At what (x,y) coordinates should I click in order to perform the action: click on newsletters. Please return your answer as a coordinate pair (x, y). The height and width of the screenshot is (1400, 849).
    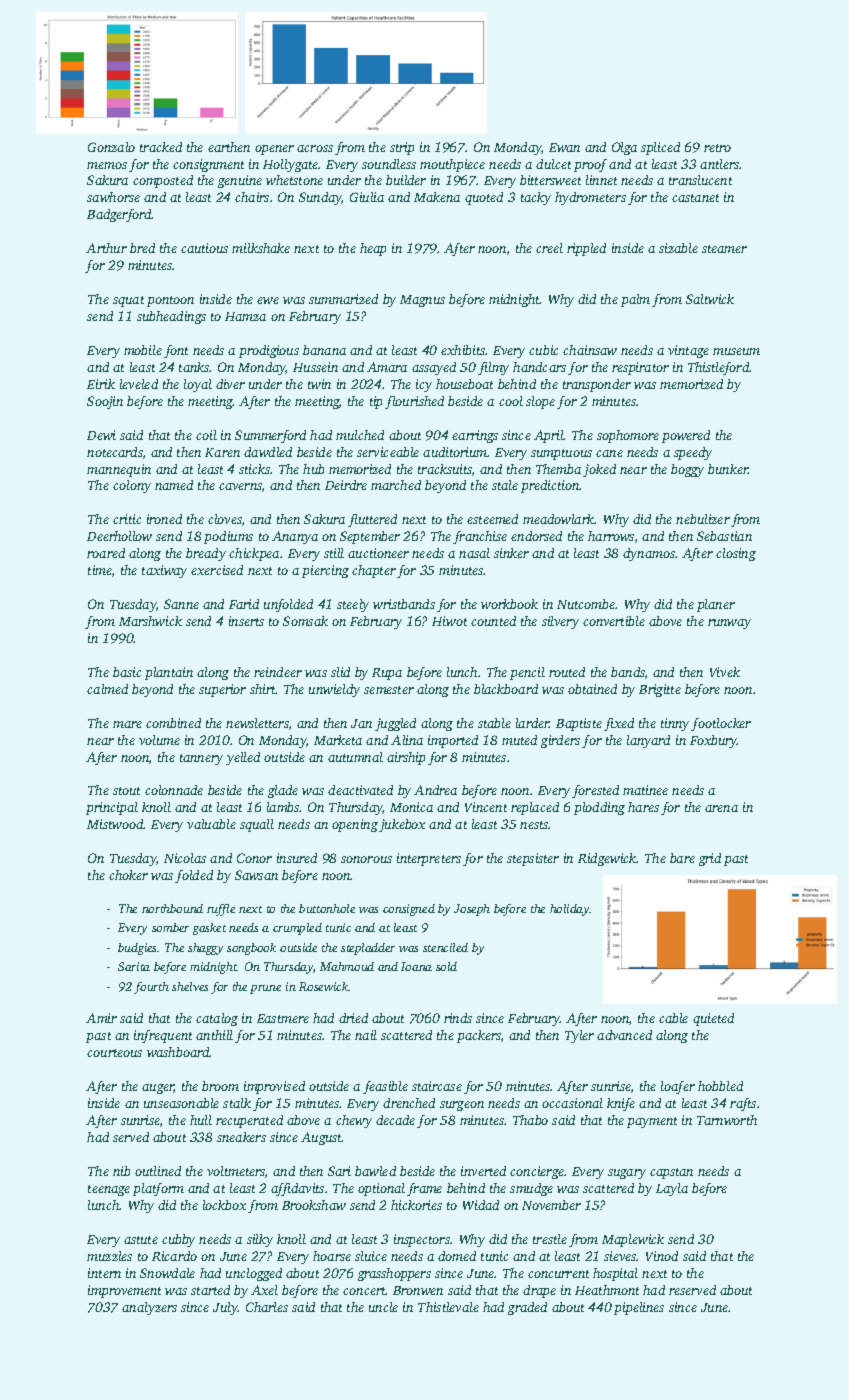
    Looking at the image, I should click on (257, 723).
